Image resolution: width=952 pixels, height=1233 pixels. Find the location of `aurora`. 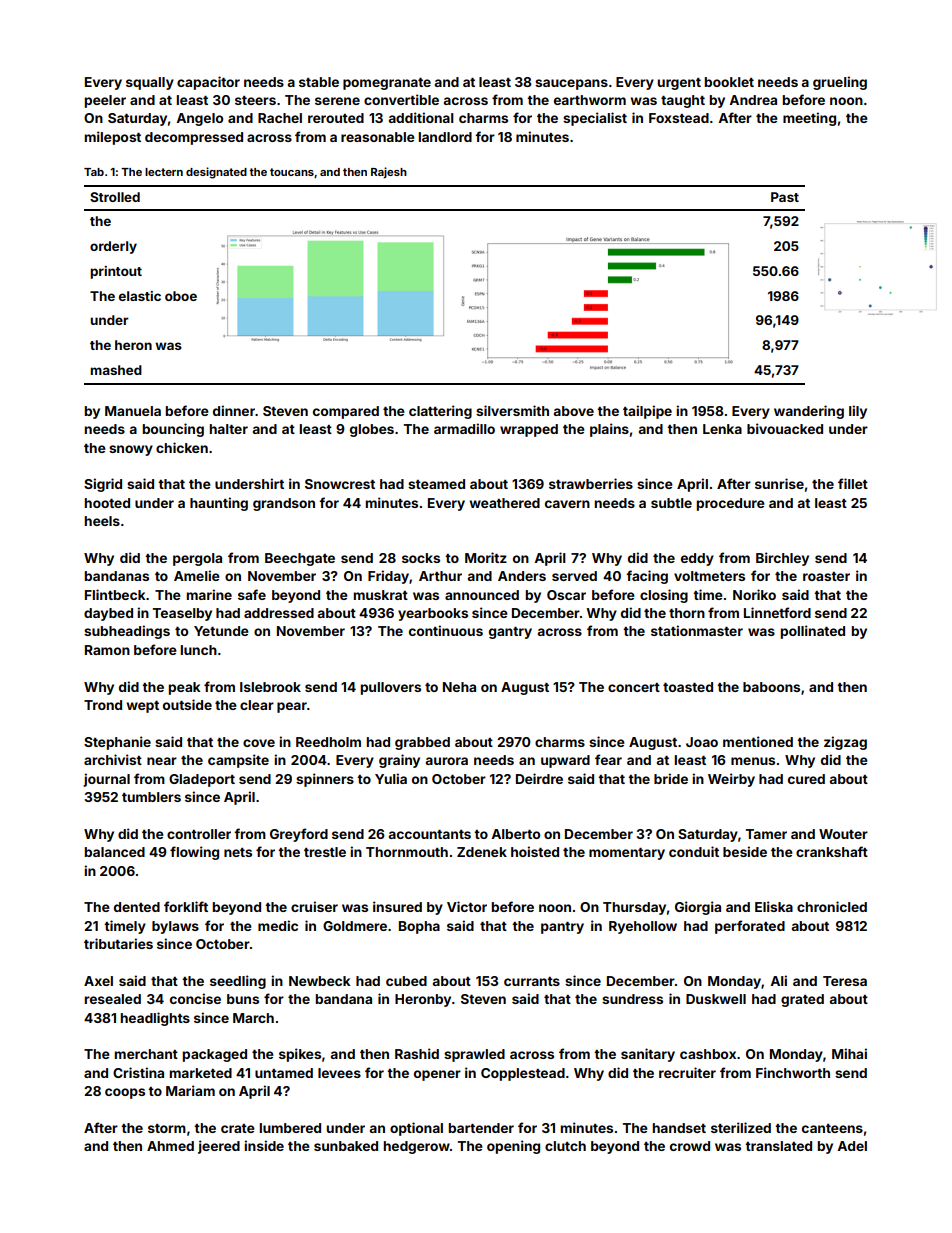

aurora is located at coordinates (447, 761).
